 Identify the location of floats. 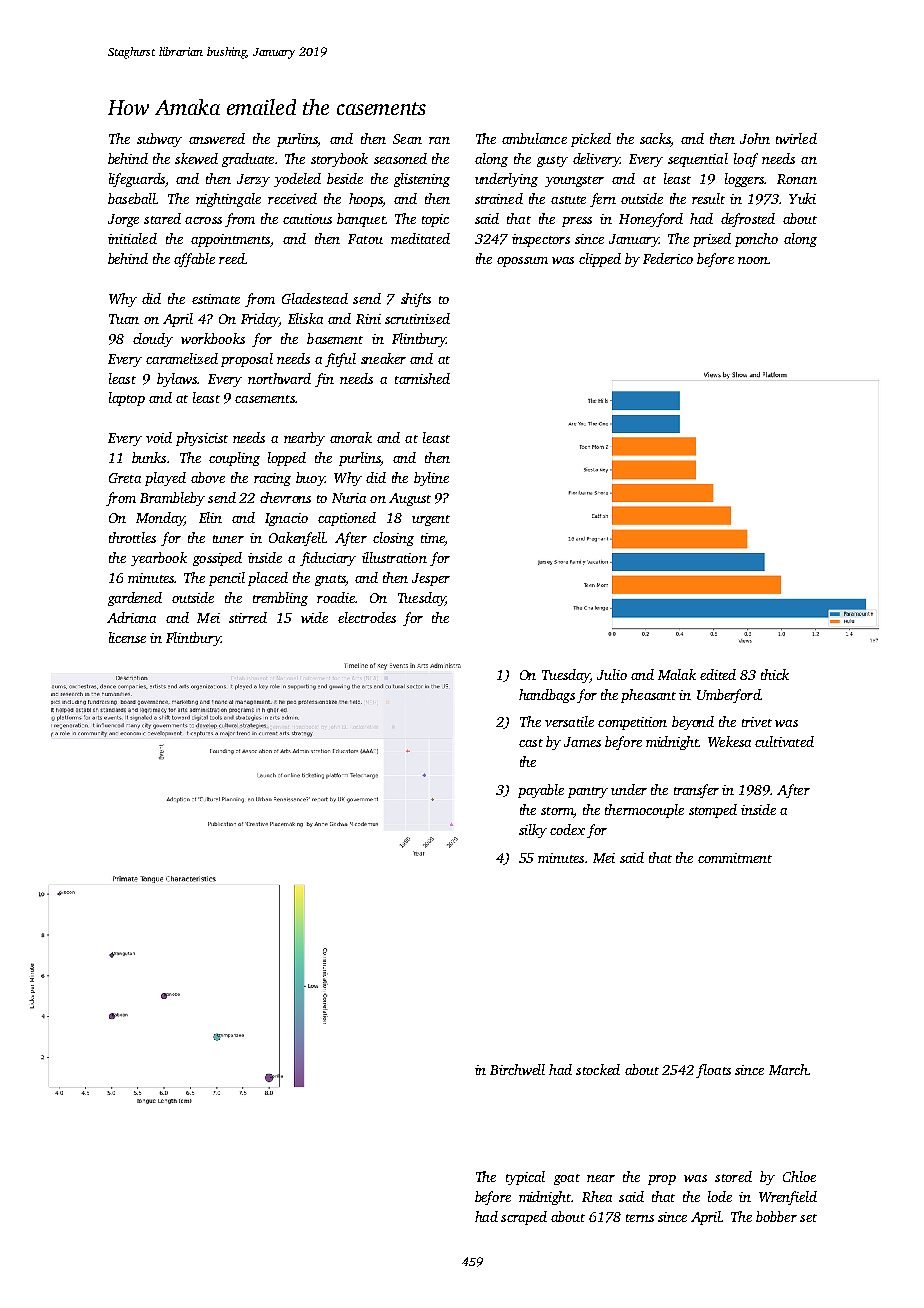
(713, 1071).
